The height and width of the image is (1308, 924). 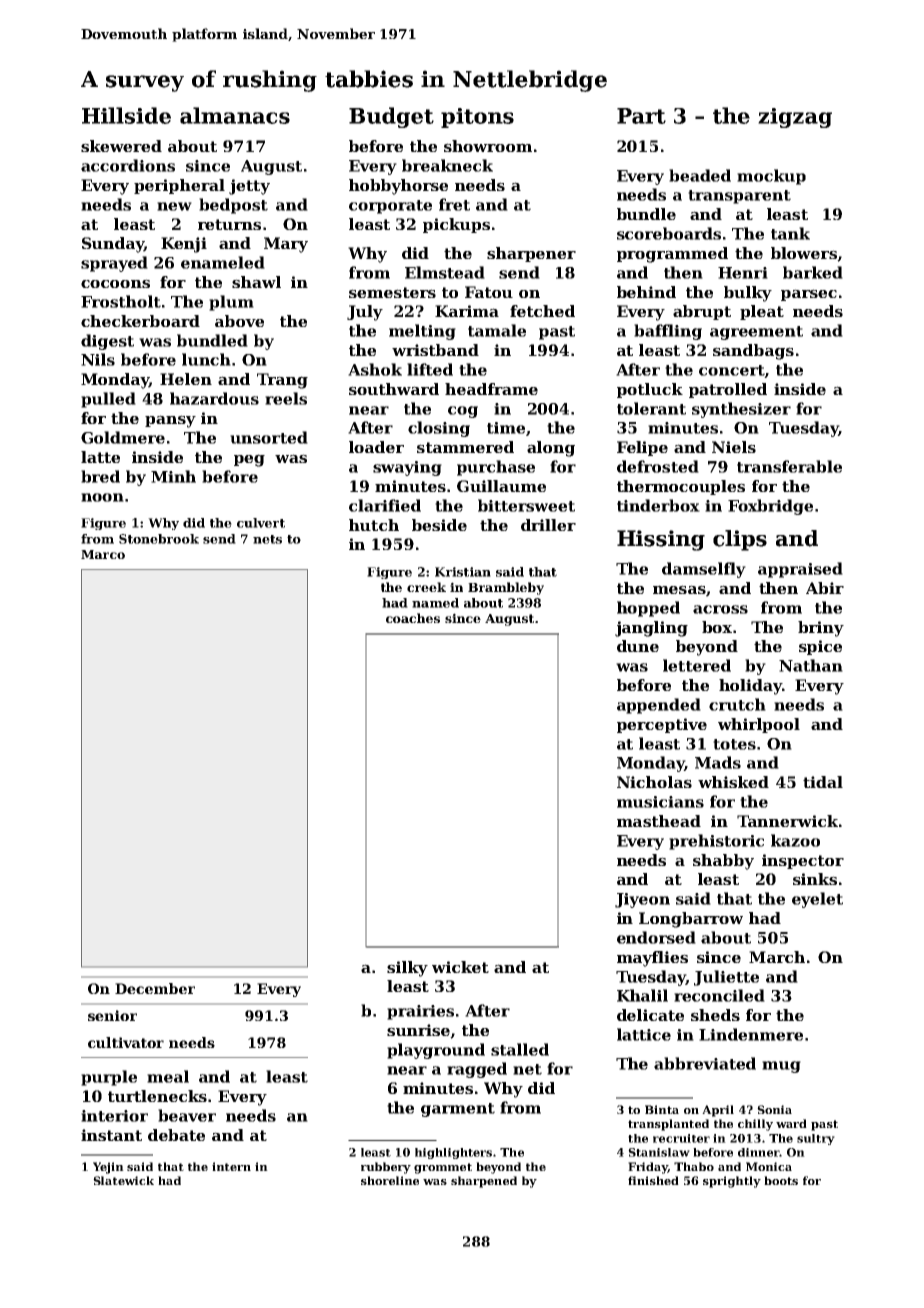 I want to click on pitons, so click(x=477, y=118).
